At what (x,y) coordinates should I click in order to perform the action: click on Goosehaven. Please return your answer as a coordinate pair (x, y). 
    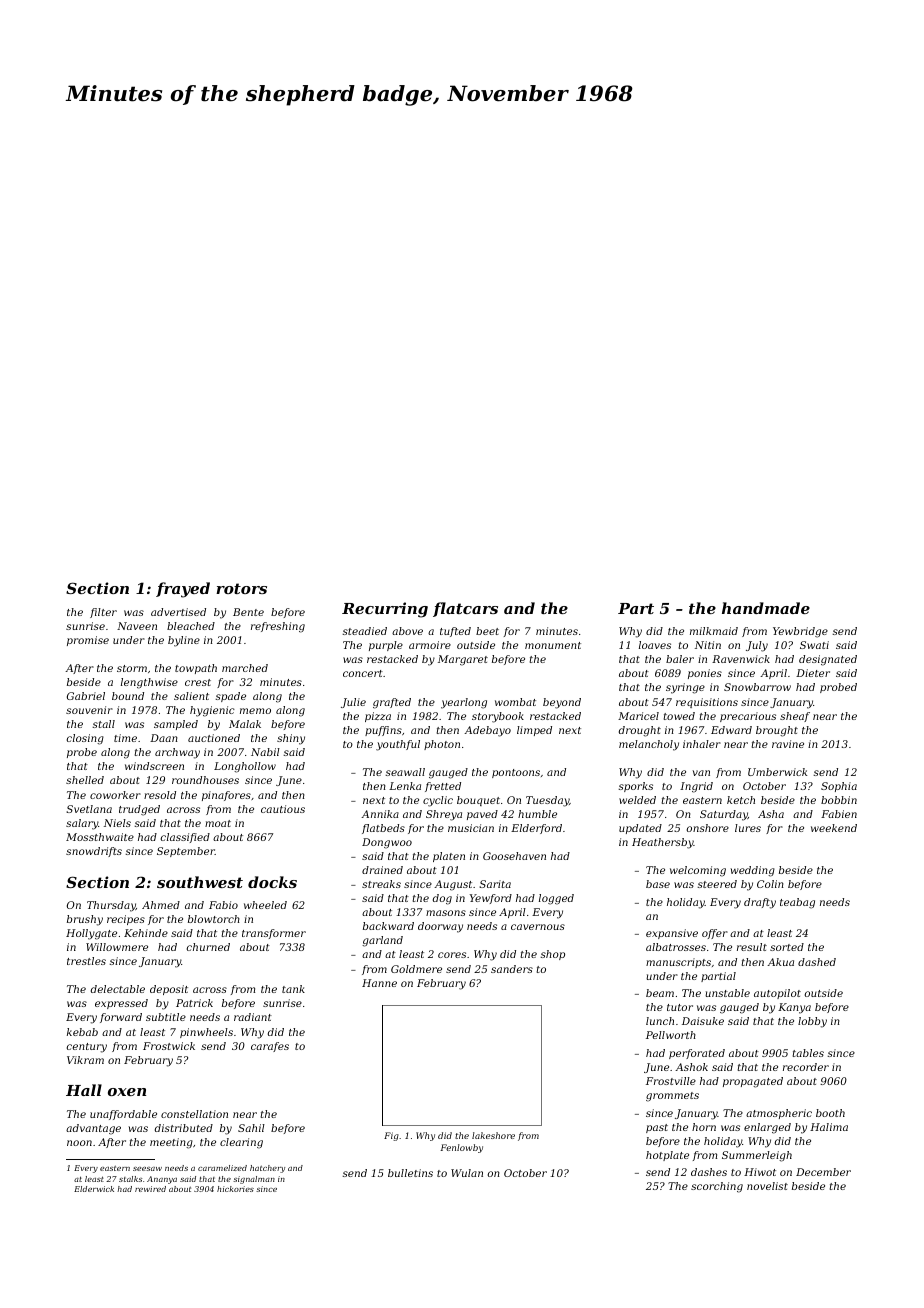
    Looking at the image, I should click on (514, 856).
